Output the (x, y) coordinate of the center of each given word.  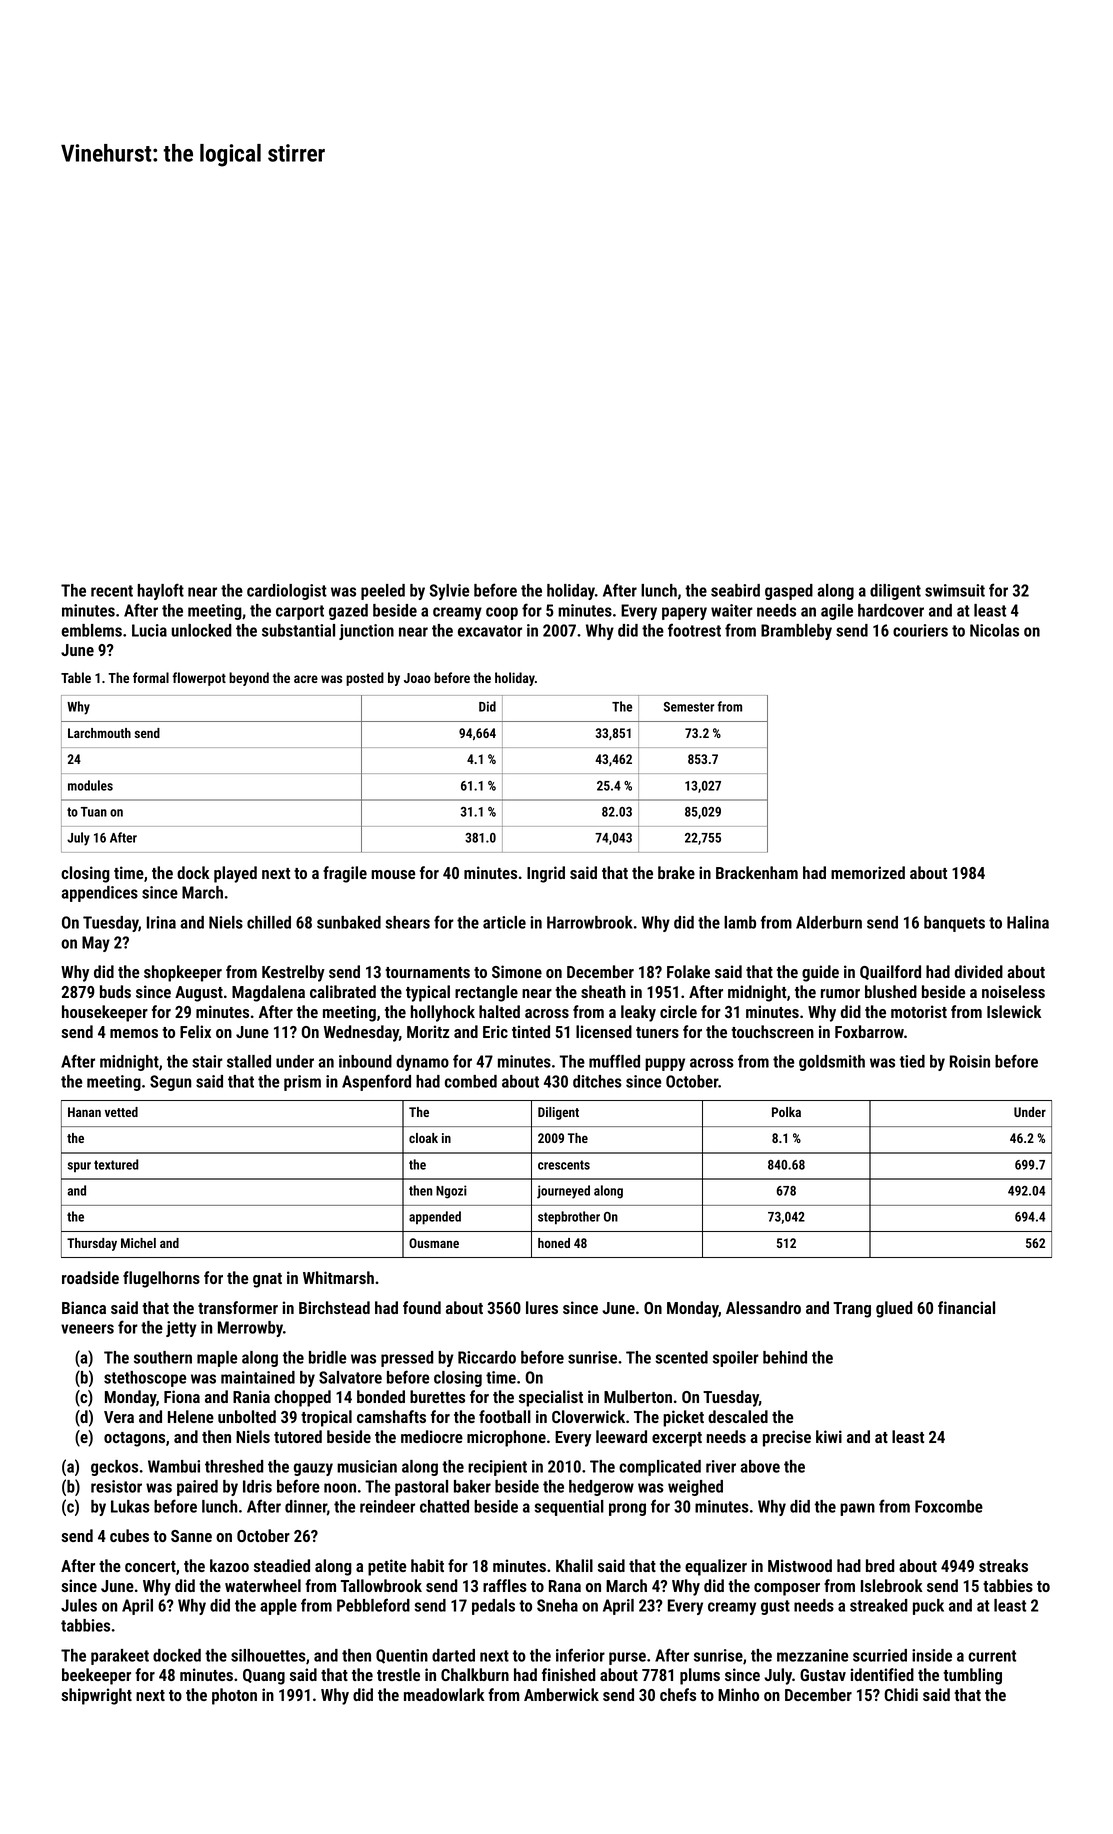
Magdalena (268, 993)
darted (453, 1655)
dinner (306, 1506)
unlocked (202, 630)
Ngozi (451, 1192)
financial (966, 1307)
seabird (735, 590)
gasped (789, 592)
